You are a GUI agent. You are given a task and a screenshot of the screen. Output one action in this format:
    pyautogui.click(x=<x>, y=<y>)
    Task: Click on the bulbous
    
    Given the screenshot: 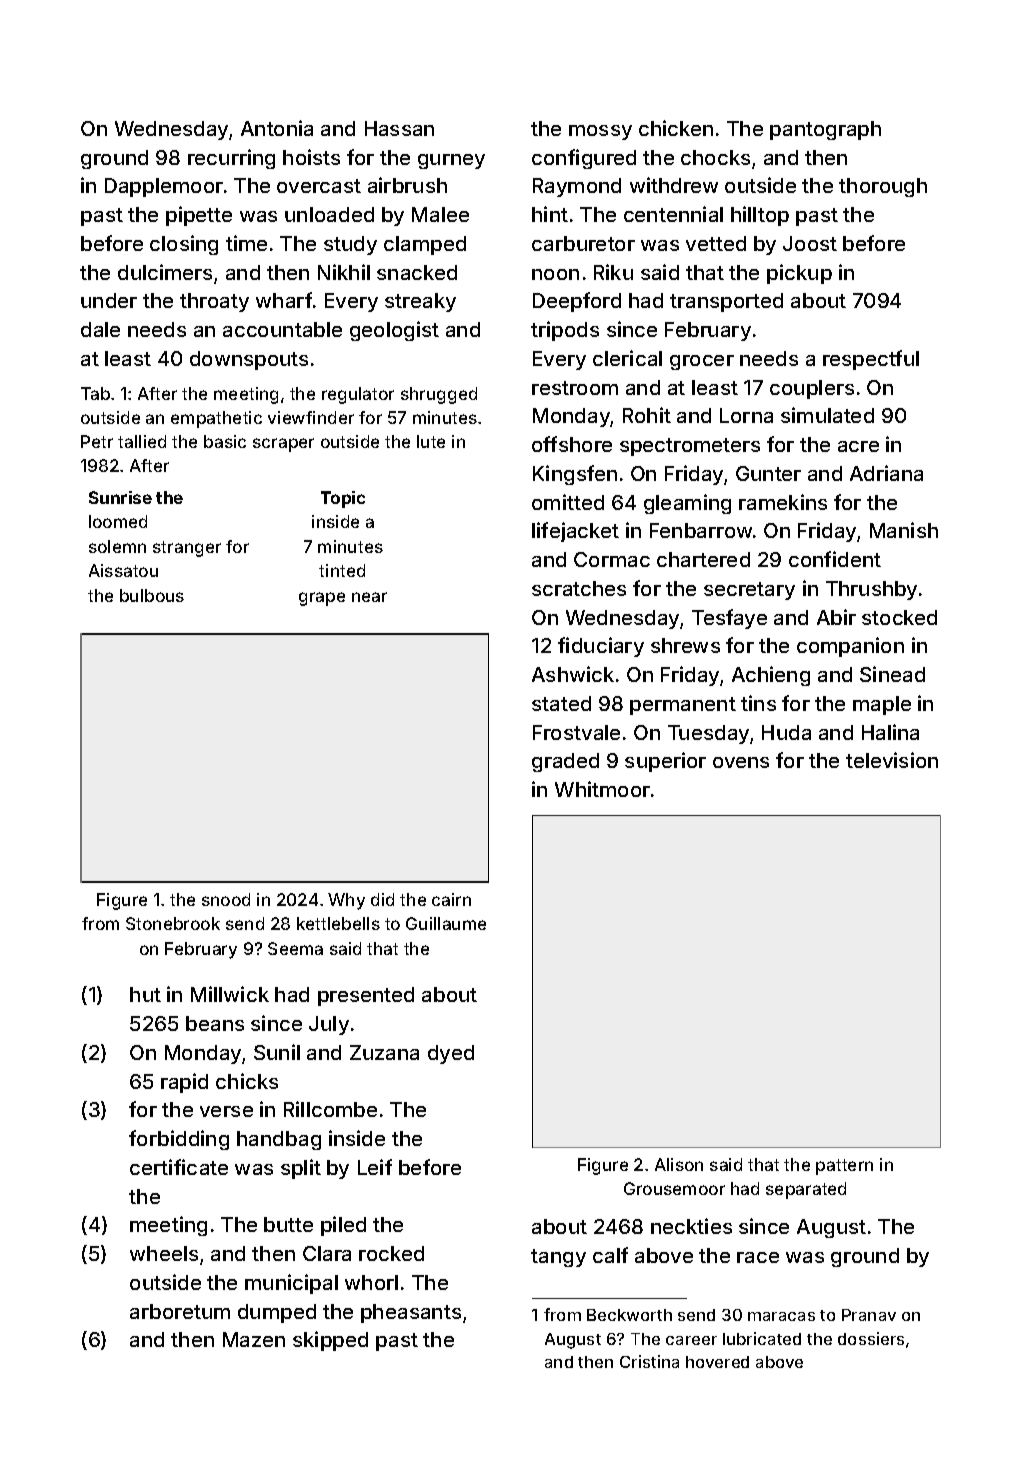 What is the action you would take?
    pyautogui.click(x=152, y=595)
